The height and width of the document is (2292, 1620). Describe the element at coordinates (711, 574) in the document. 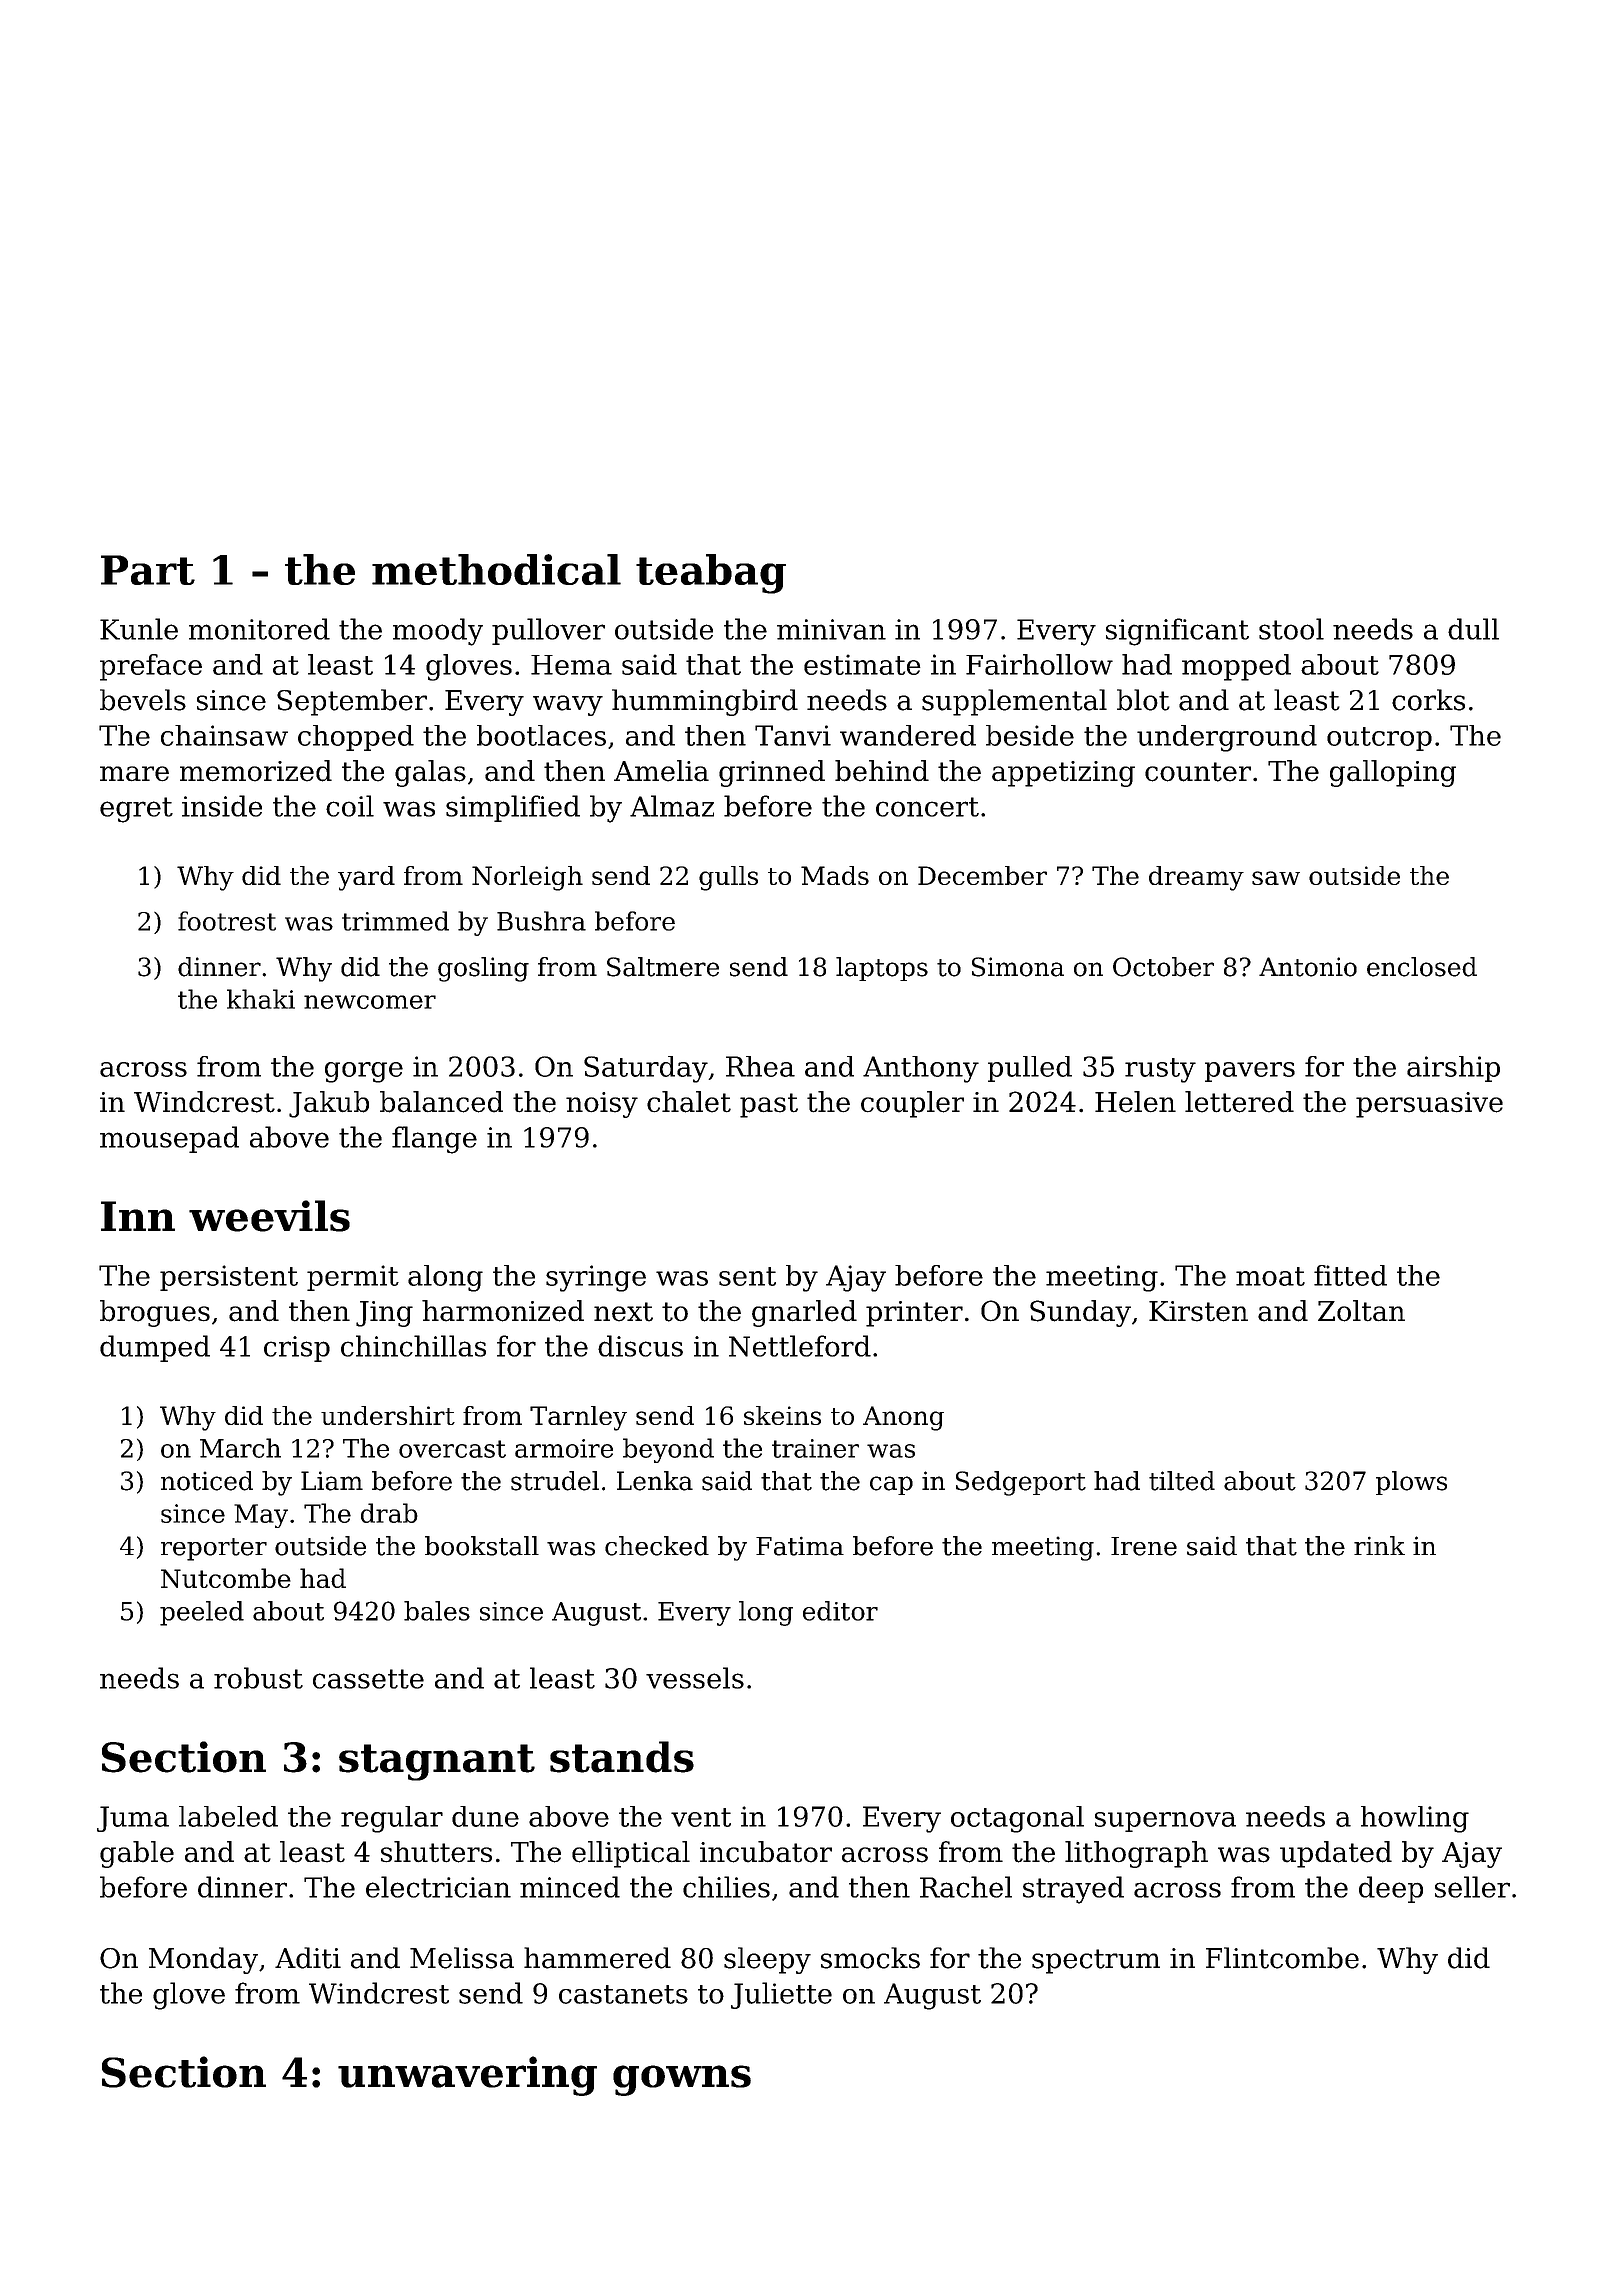

I see `teabag` at that location.
